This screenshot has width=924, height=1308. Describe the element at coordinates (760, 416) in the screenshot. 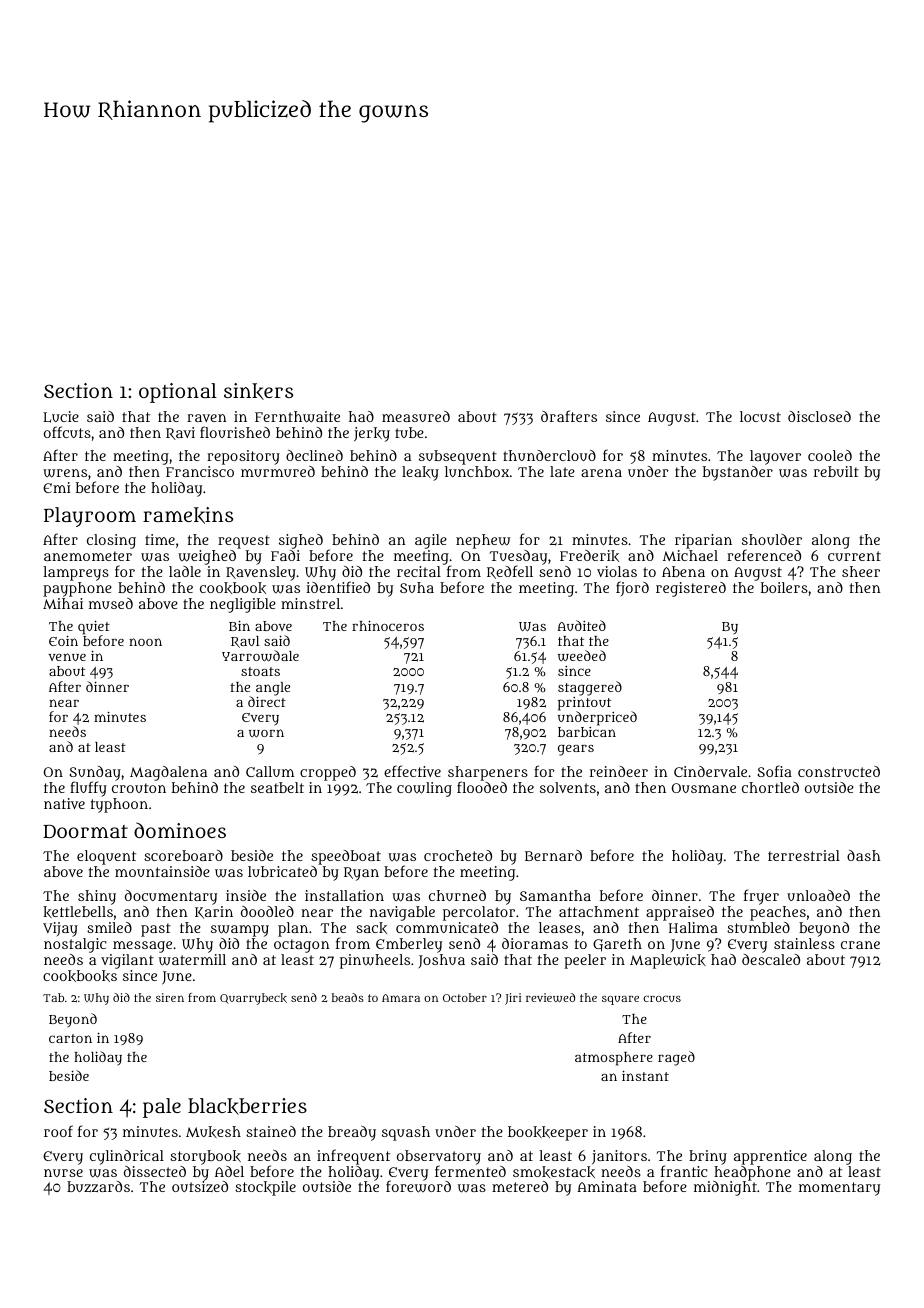

I see `locust` at that location.
